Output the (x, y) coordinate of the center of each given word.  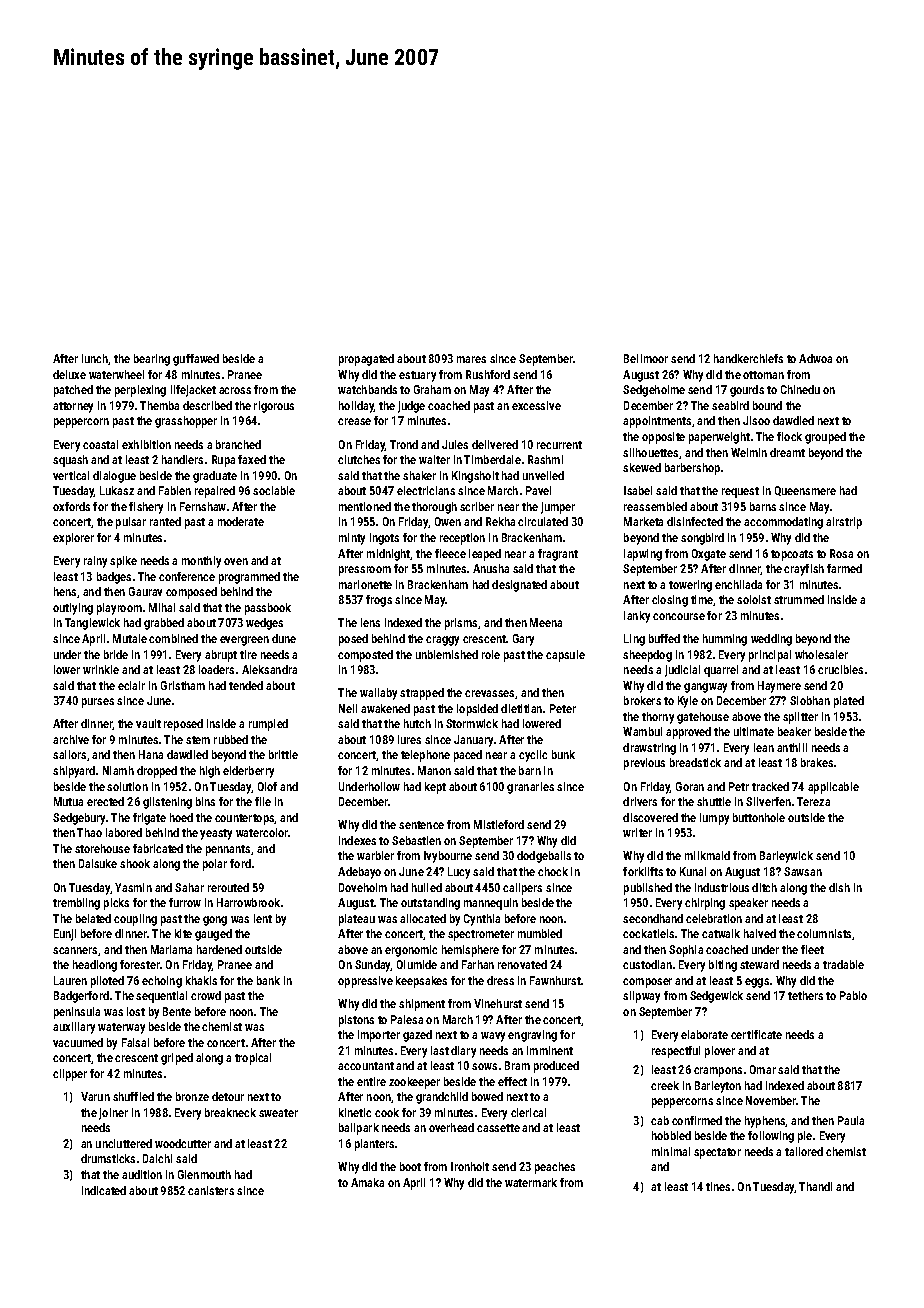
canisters (211, 1190)
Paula (851, 1120)
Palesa (407, 1019)
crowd (206, 995)
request (740, 492)
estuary (417, 376)
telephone (425, 756)
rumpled (268, 725)
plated (849, 702)
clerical (528, 1112)
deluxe (69, 374)
